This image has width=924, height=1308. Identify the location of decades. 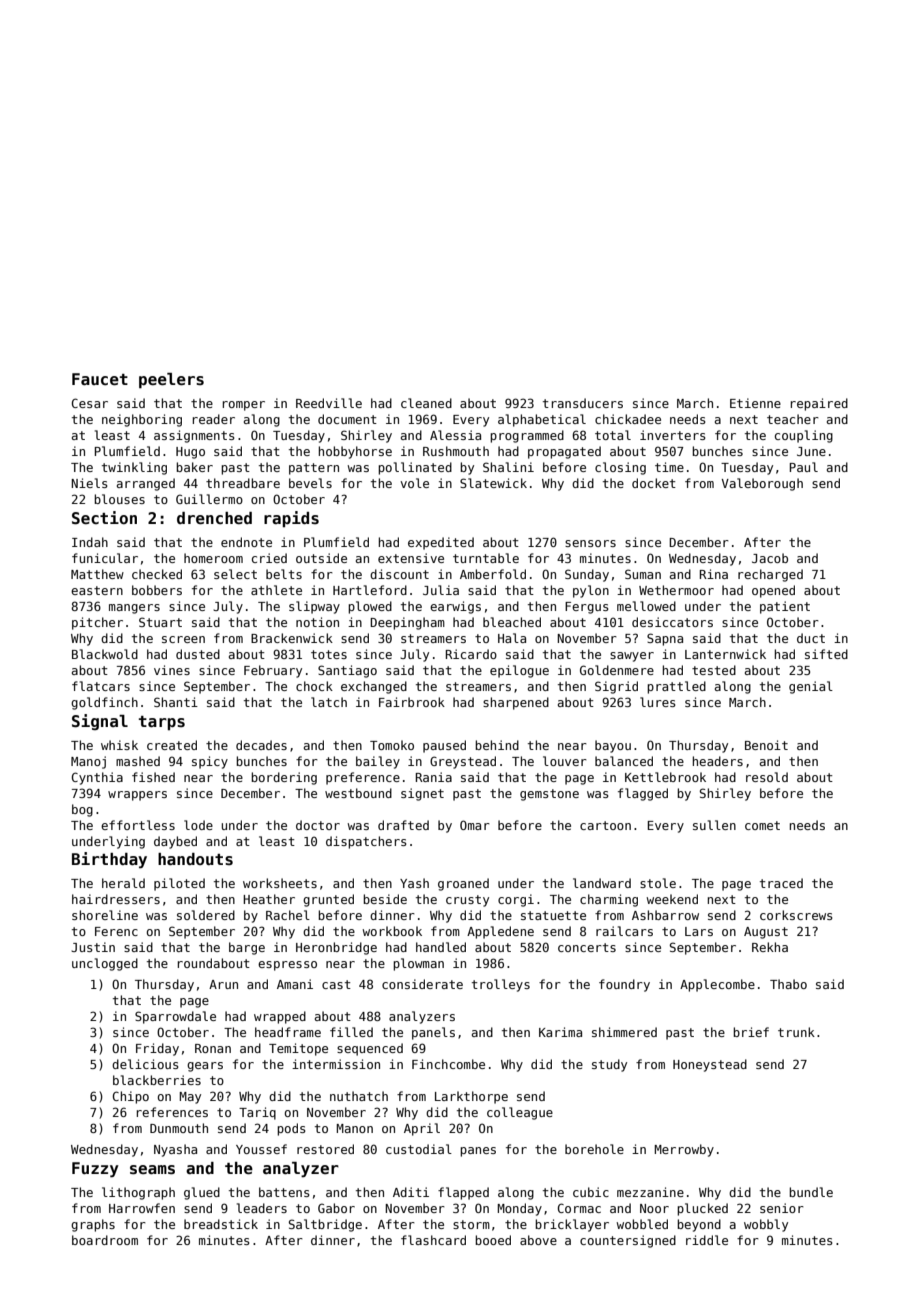
(261, 745).
